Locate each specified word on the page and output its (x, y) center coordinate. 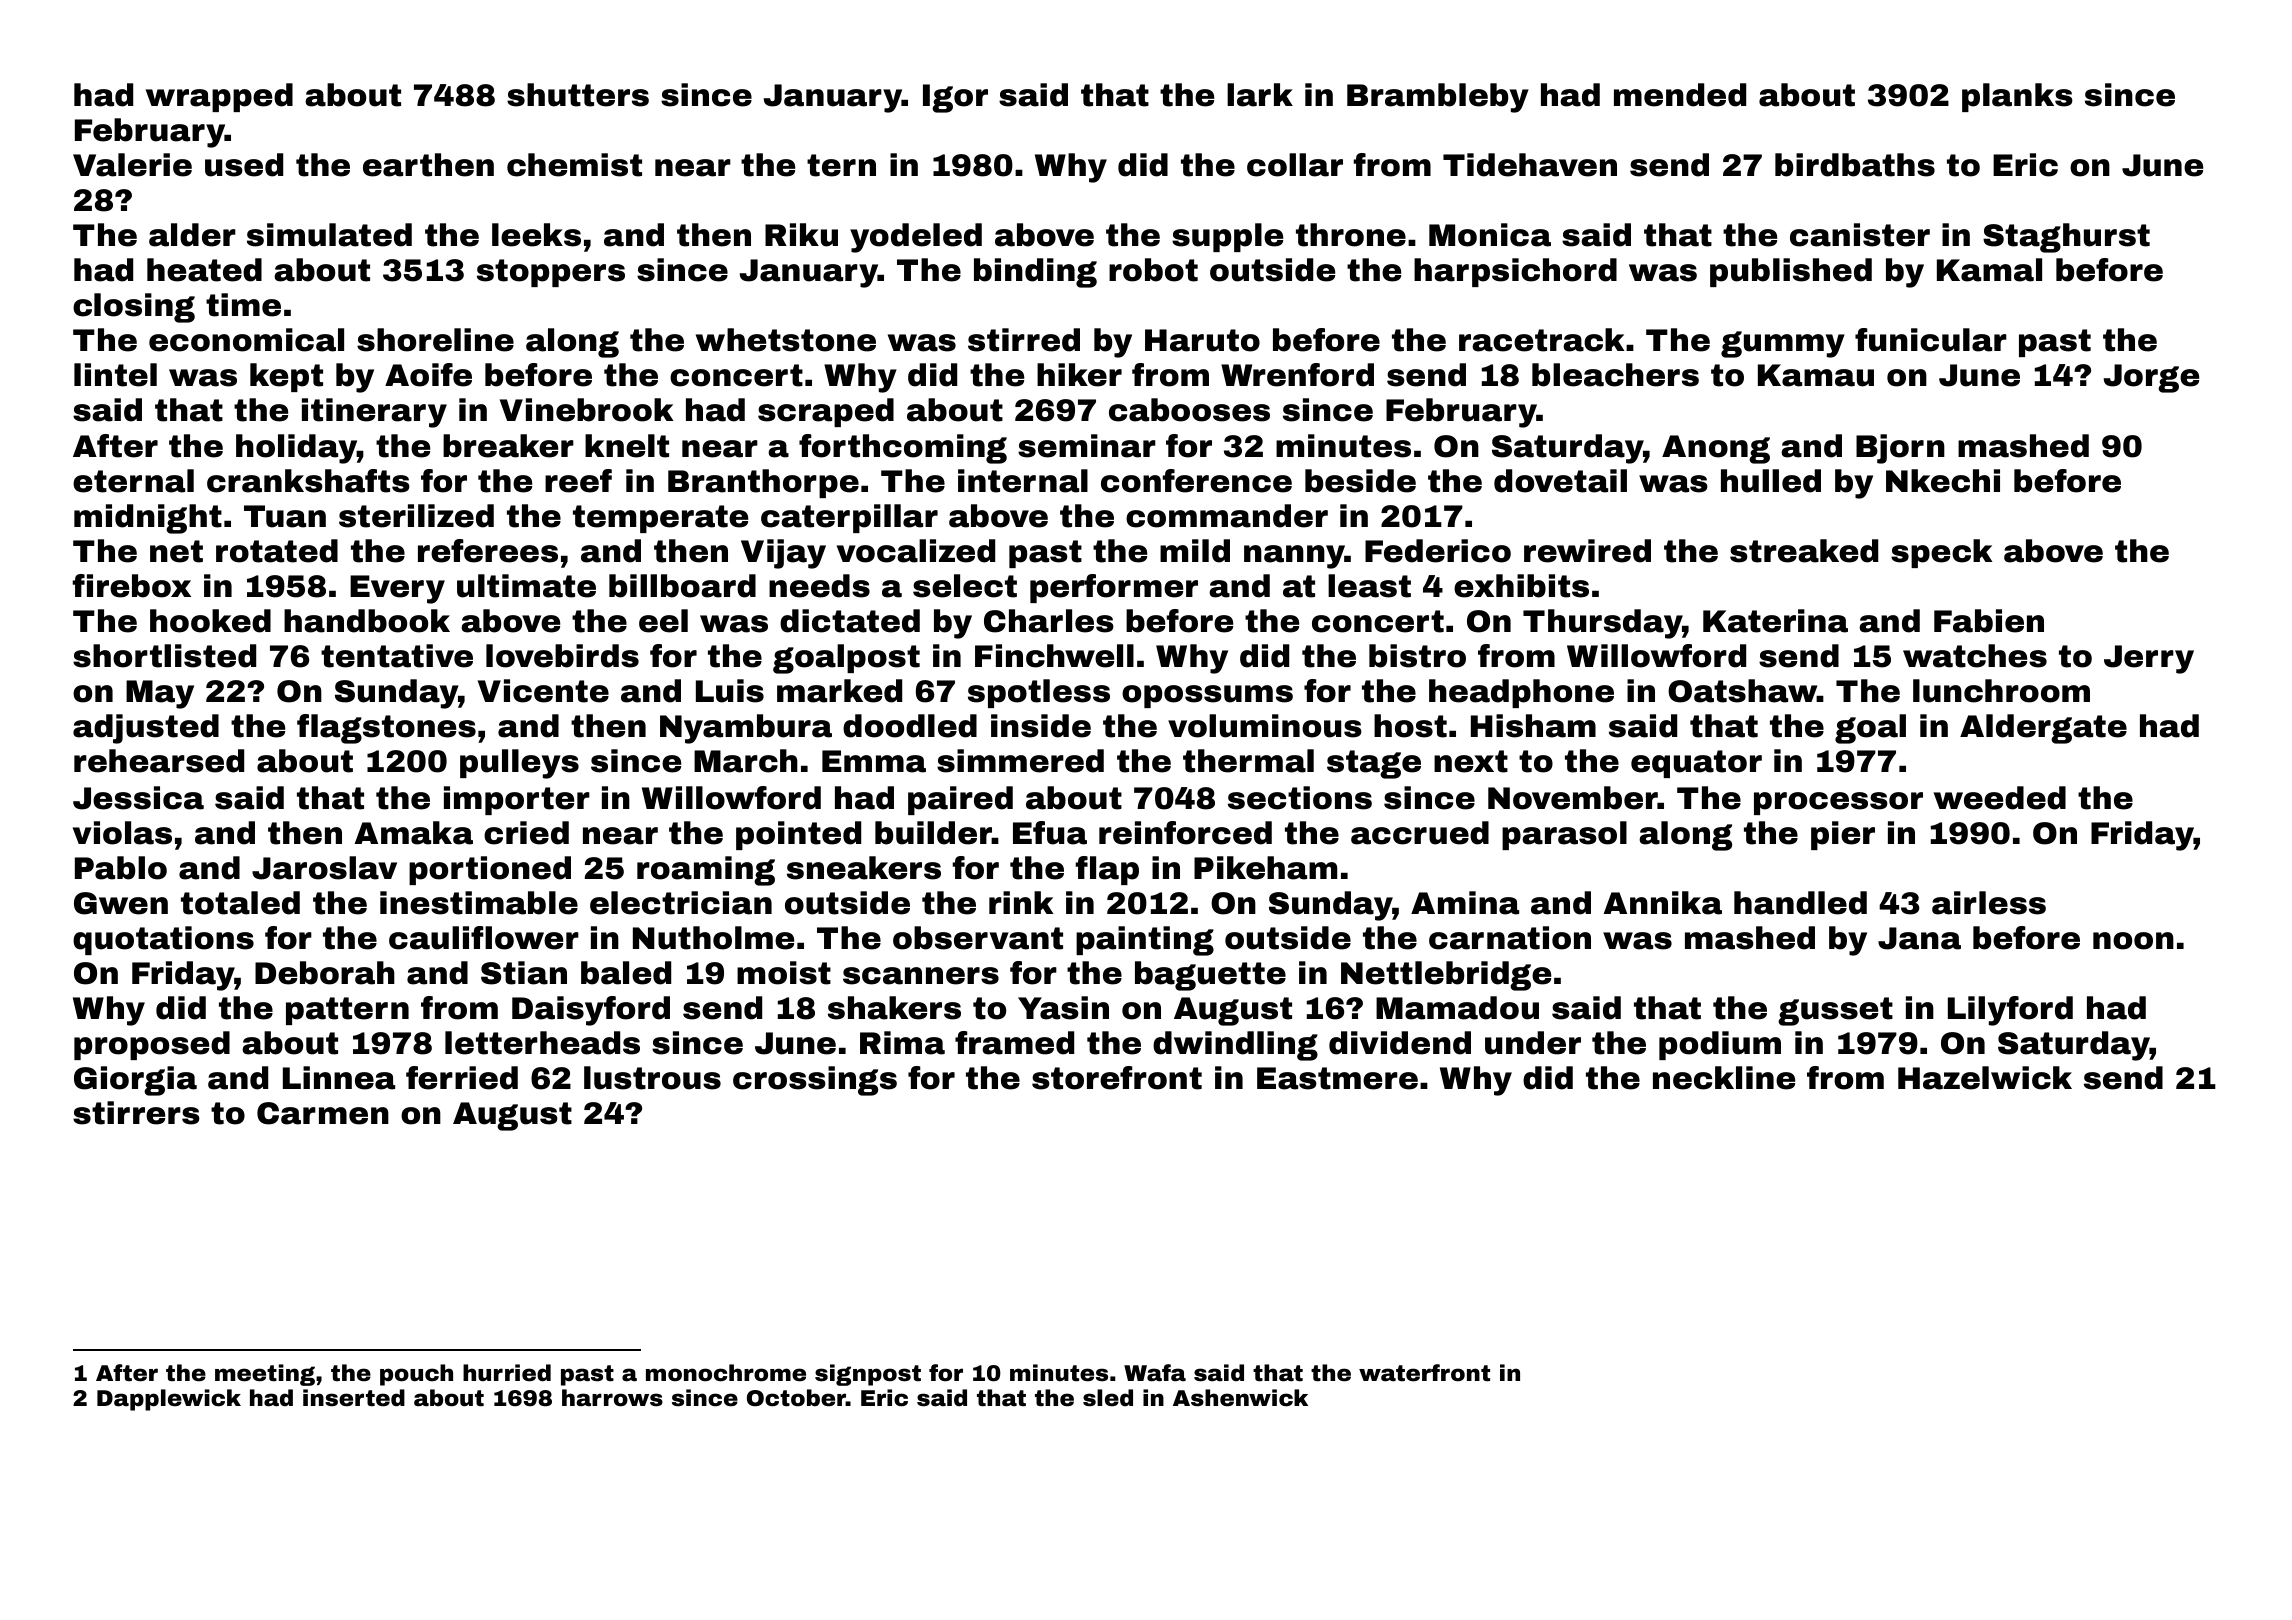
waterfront (1424, 1373)
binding (1035, 273)
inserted (354, 1398)
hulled (1771, 481)
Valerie (132, 165)
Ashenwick (1240, 1398)
